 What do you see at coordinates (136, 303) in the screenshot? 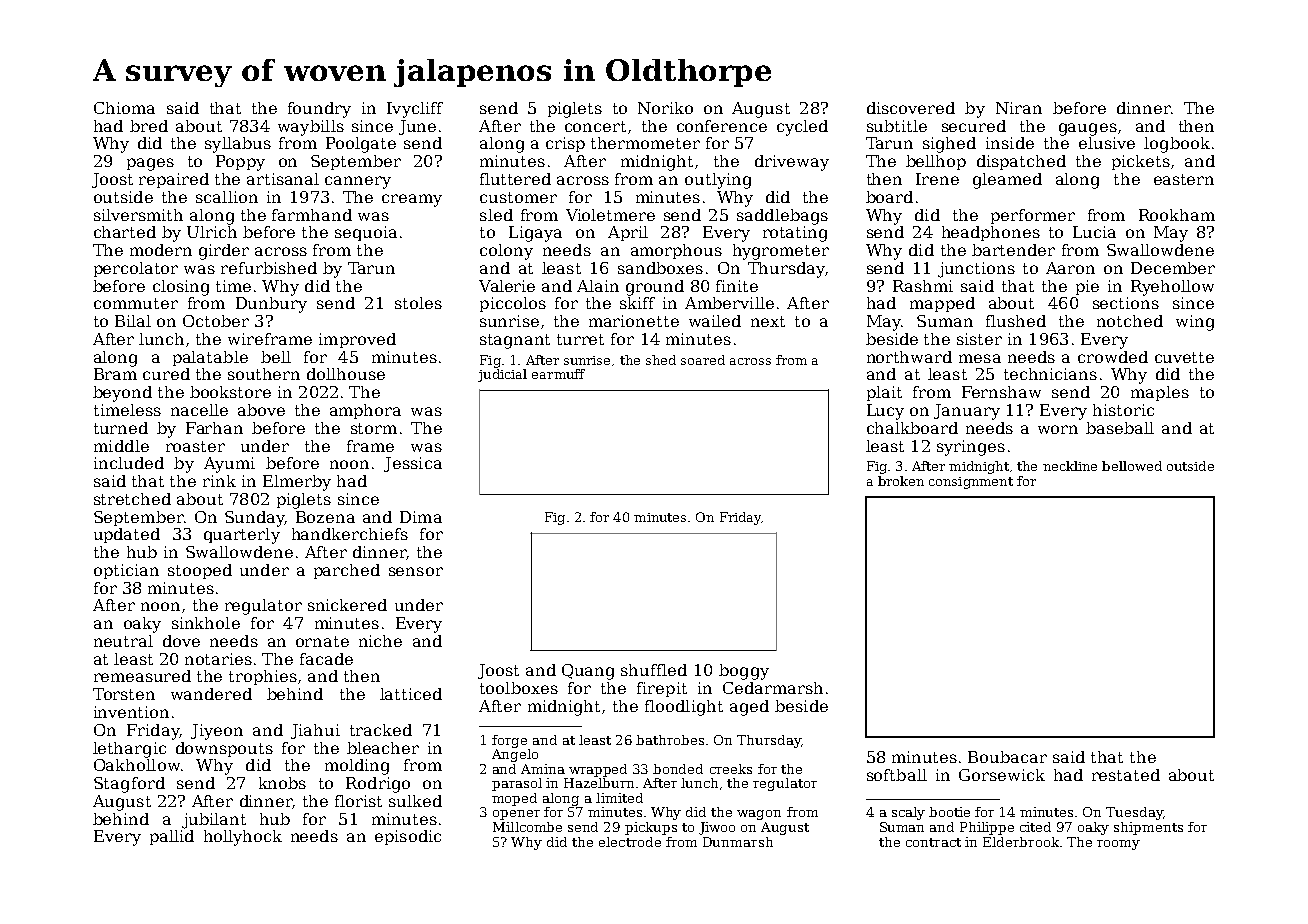
I see `commuter` at bounding box center [136, 303].
